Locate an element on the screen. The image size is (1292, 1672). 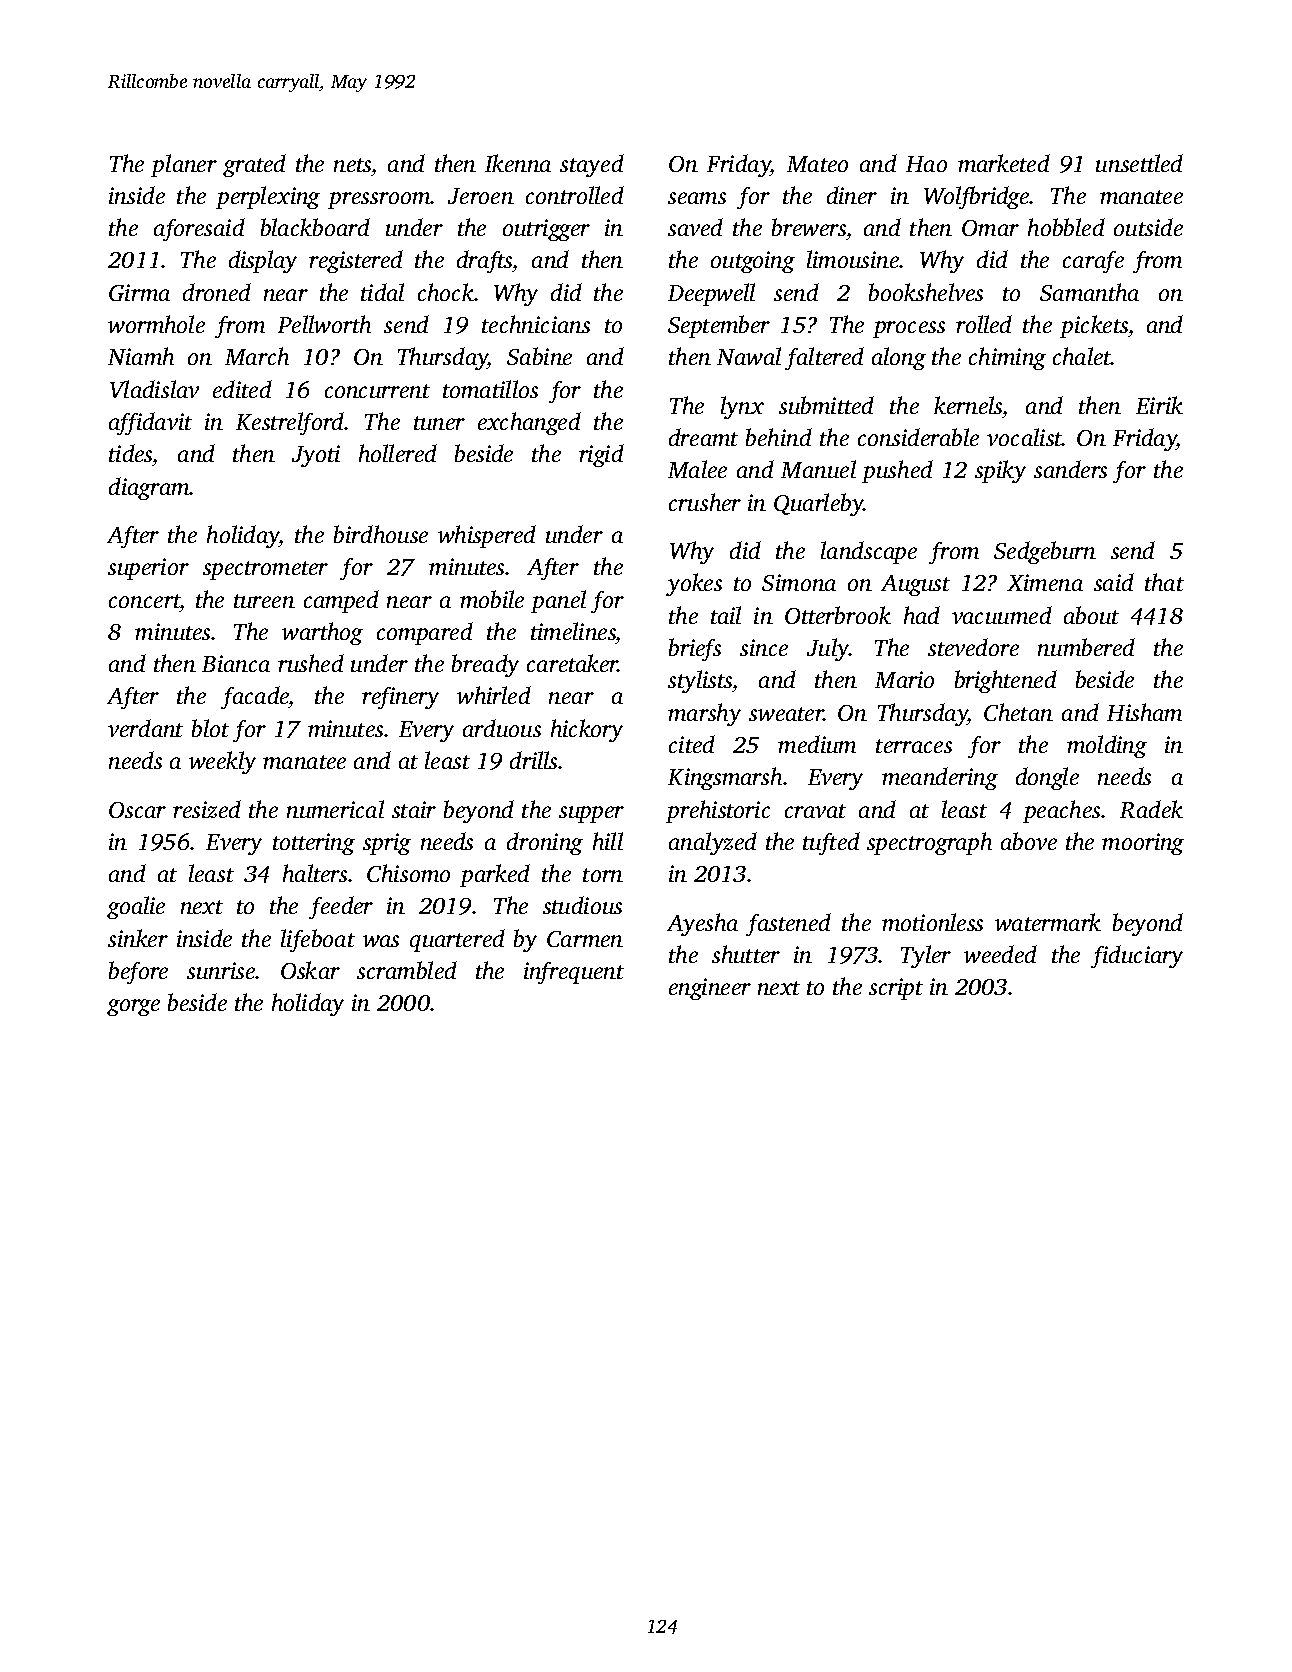
hobbled is located at coordinates (1066, 227).
